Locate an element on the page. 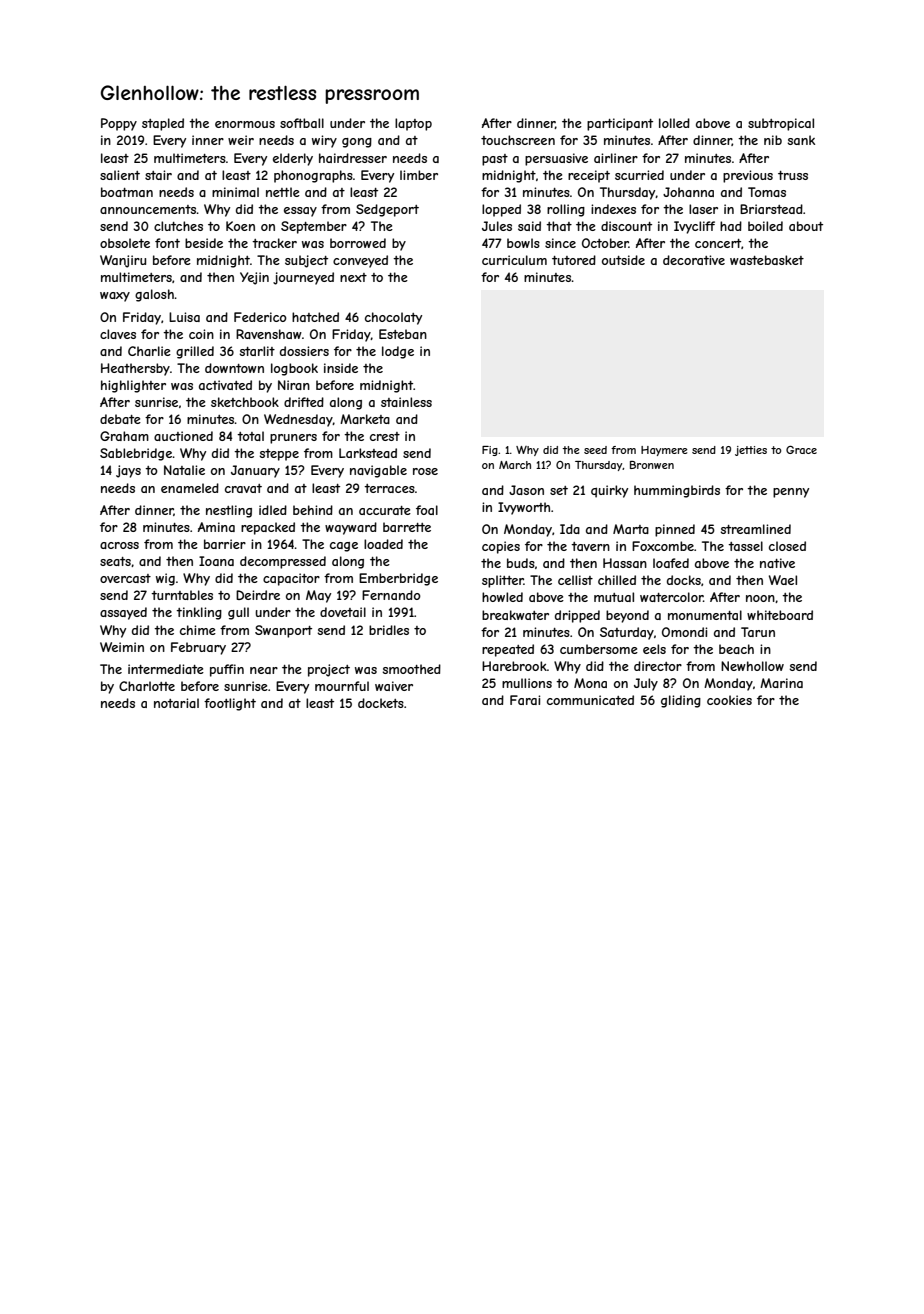 Image resolution: width=924 pixels, height=1314 pixels. touchscreen is located at coordinates (518, 140).
